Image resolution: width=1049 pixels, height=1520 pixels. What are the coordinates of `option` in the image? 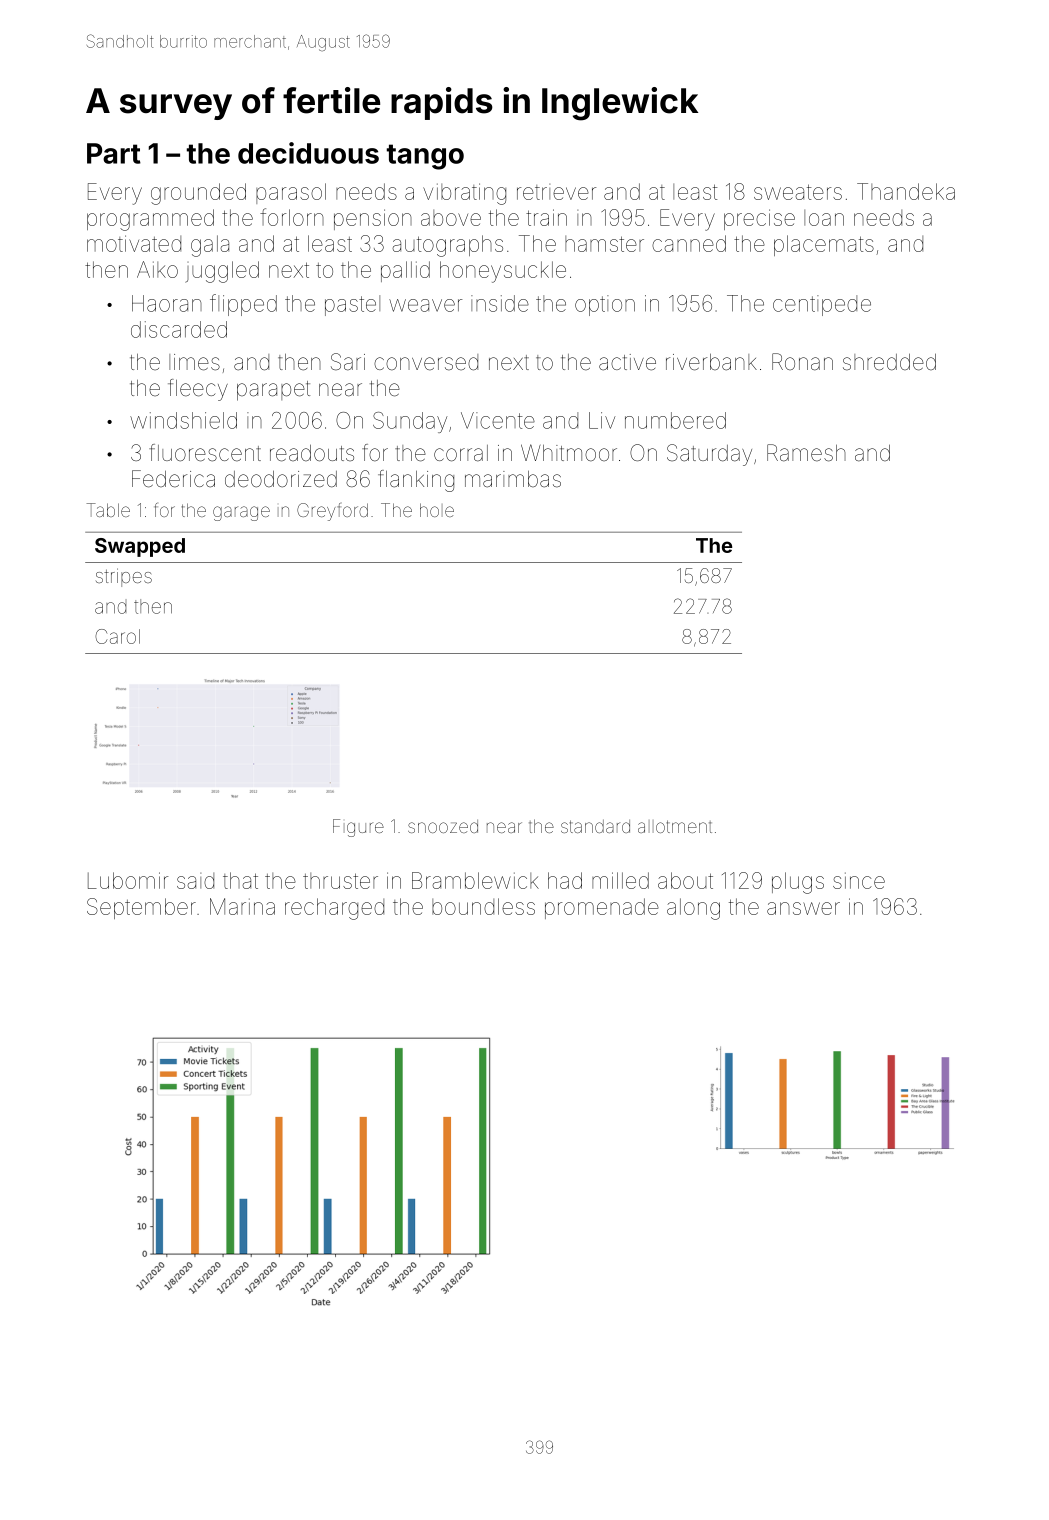 It's located at (605, 305).
